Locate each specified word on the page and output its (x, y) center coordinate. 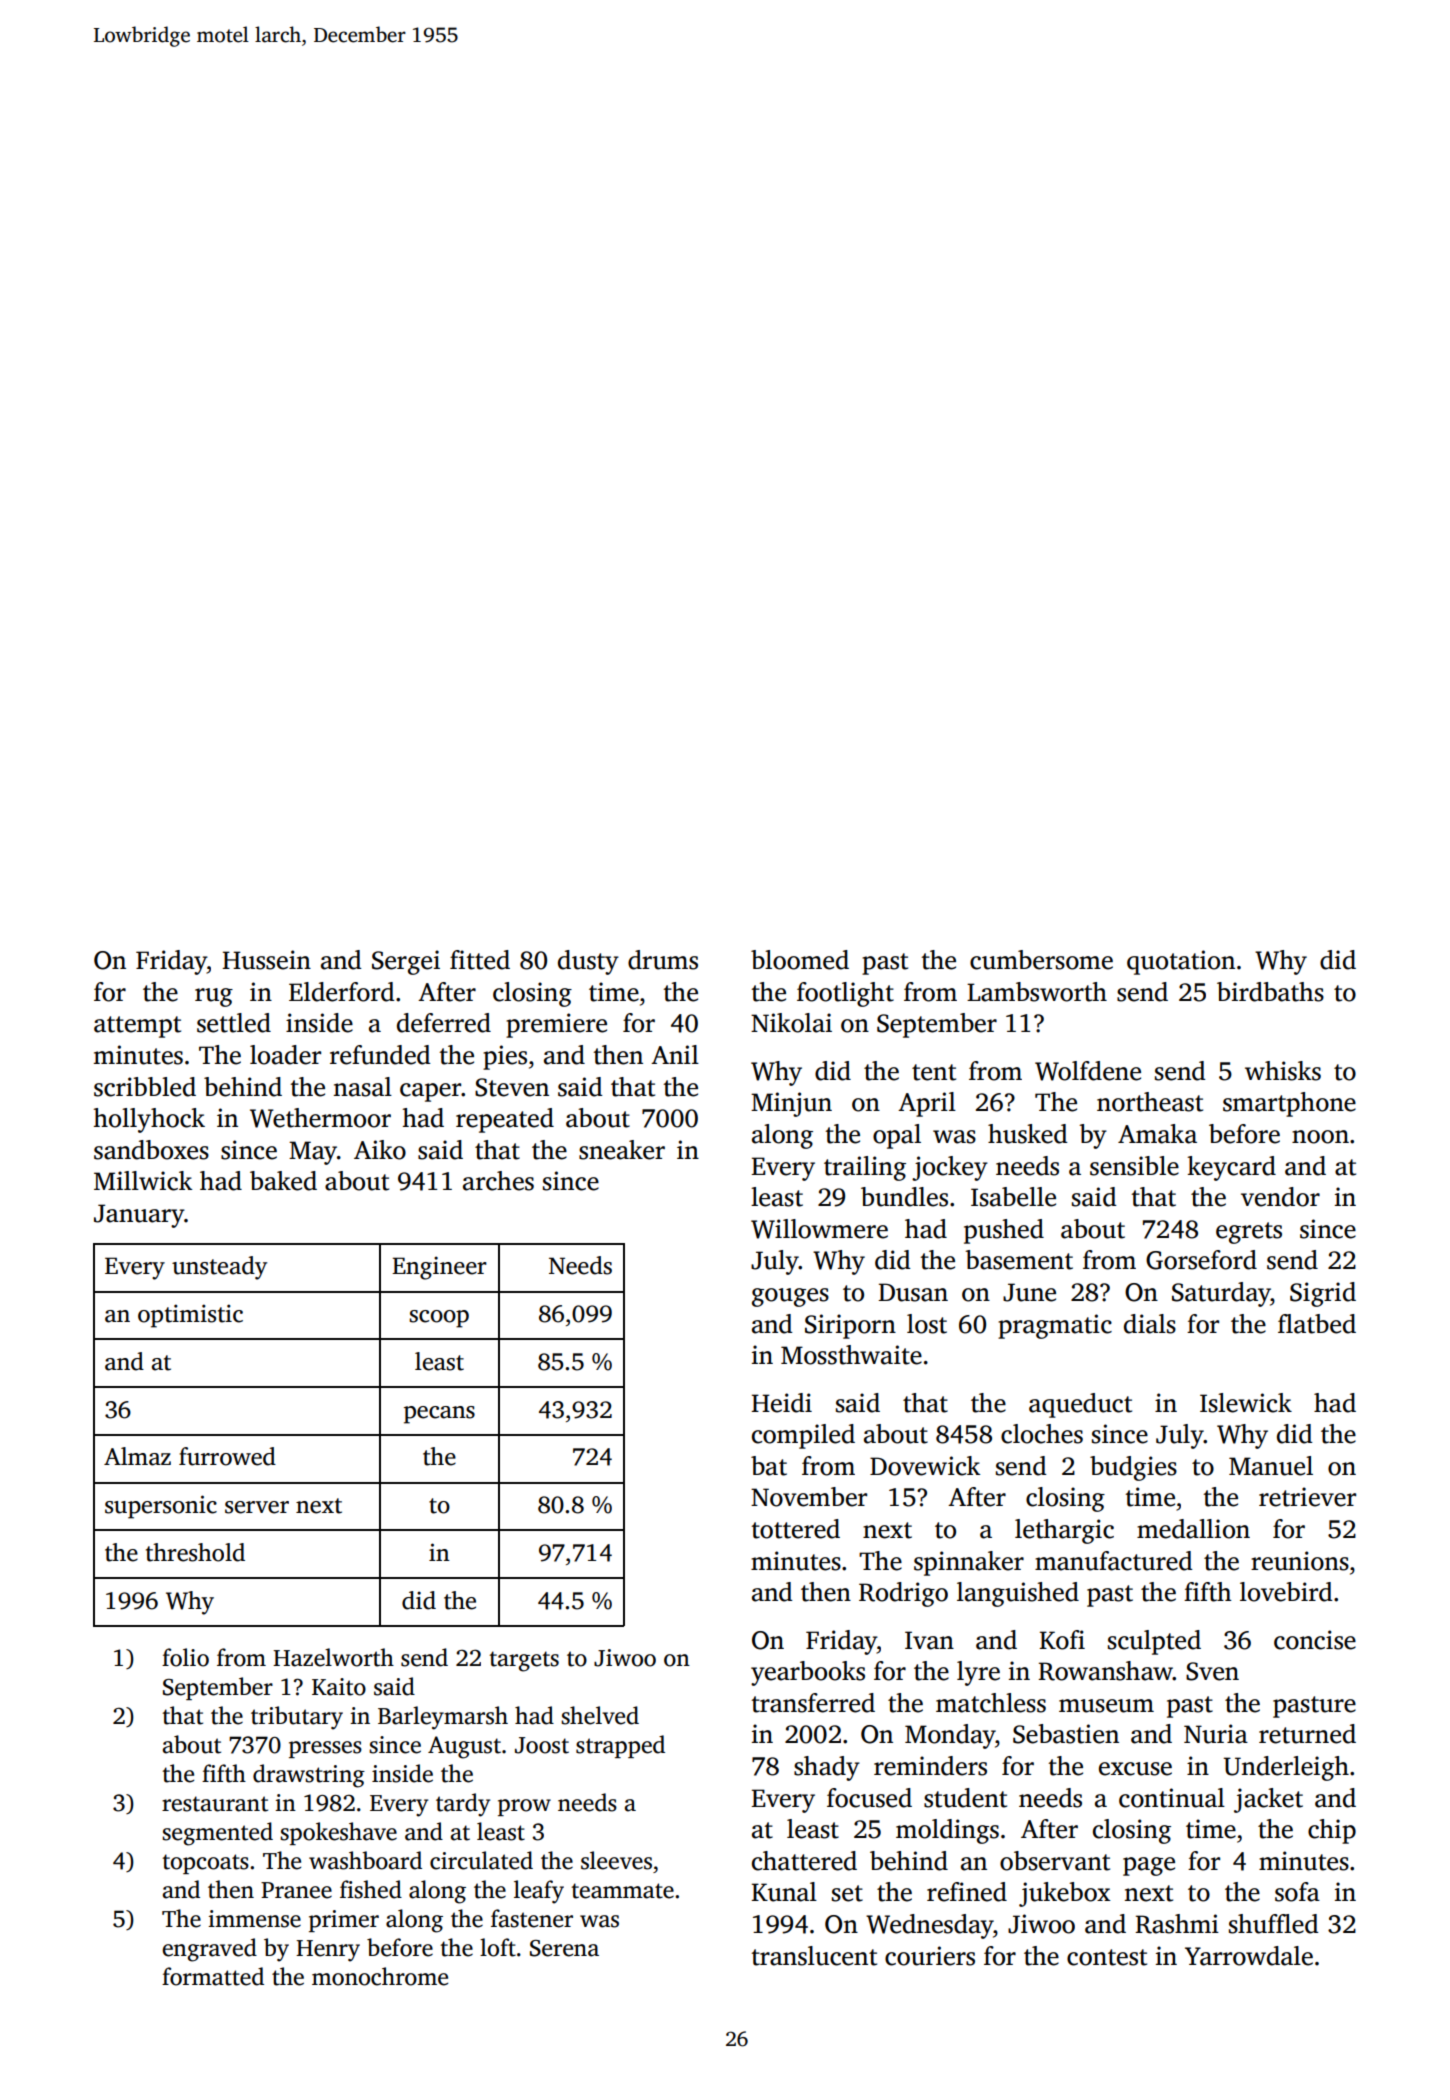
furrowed (227, 1456)
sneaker (622, 1150)
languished (1018, 1594)
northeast (1150, 1102)
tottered (795, 1529)
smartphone (1289, 1104)
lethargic (1064, 1531)
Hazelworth (333, 1657)
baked (283, 1181)
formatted (213, 1976)
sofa (1297, 1892)
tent (934, 1072)
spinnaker (969, 1563)
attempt (137, 1027)
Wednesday (930, 1926)
